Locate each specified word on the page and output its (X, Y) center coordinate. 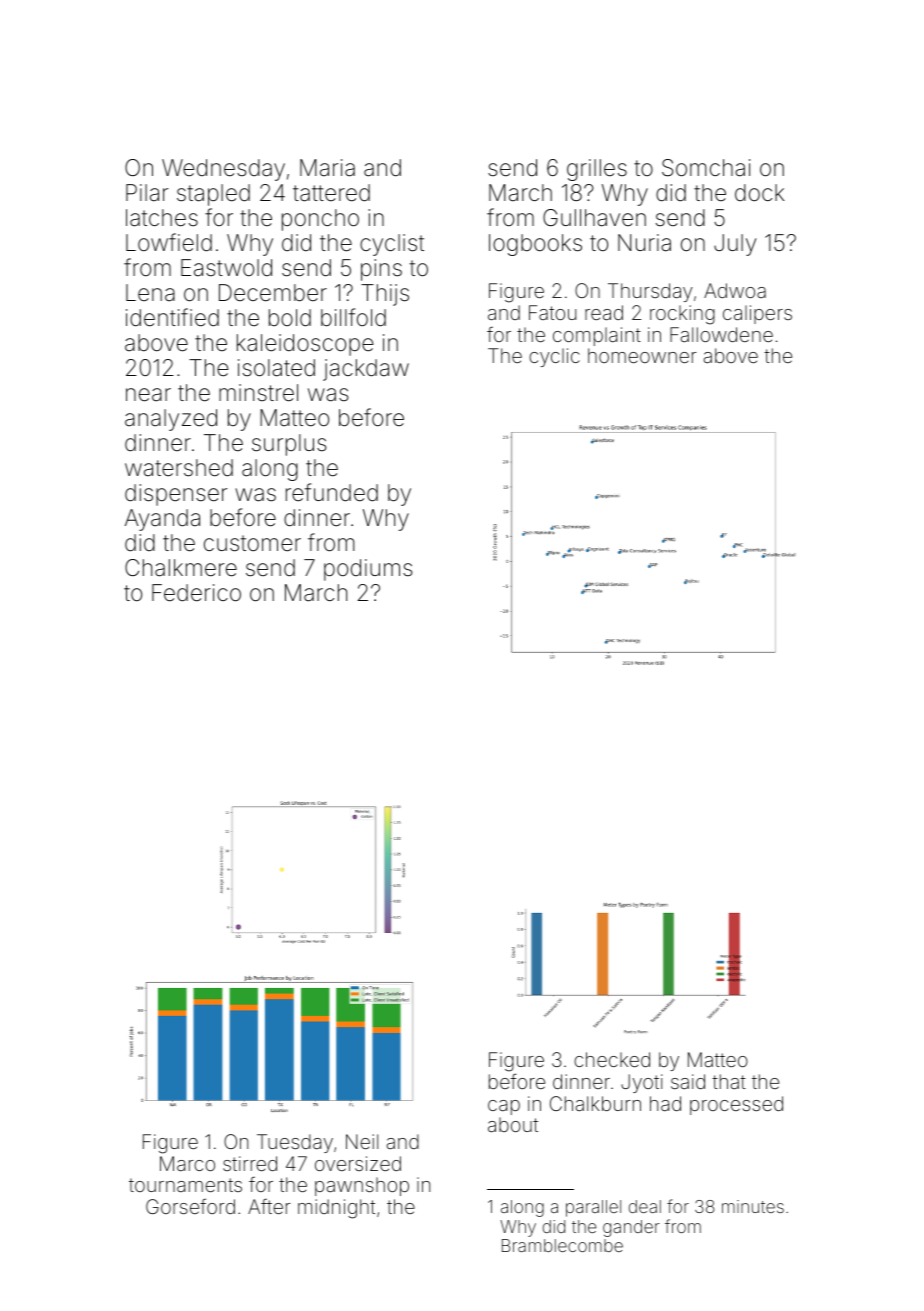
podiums (368, 570)
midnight (336, 1209)
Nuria (644, 243)
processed (736, 1105)
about (513, 1124)
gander (631, 1228)
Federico (196, 593)
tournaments (185, 1185)
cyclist (392, 245)
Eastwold (226, 268)
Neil (362, 1141)
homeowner (642, 355)
